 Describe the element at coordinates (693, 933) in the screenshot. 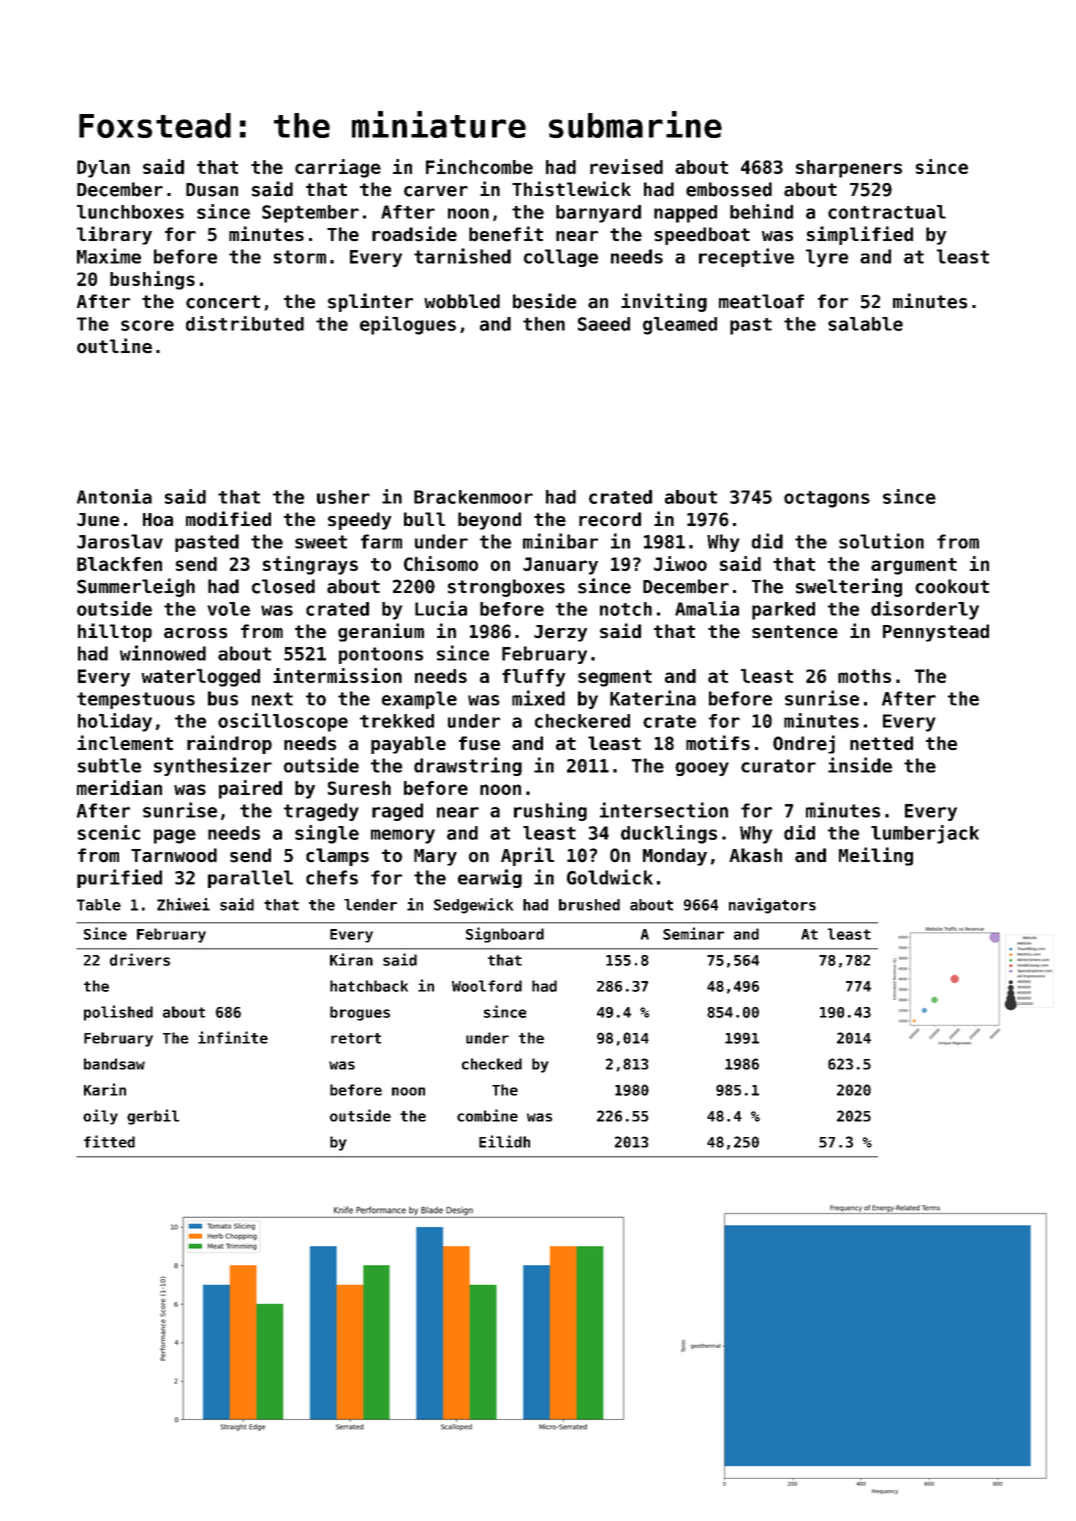

I see `Seminar` at that location.
